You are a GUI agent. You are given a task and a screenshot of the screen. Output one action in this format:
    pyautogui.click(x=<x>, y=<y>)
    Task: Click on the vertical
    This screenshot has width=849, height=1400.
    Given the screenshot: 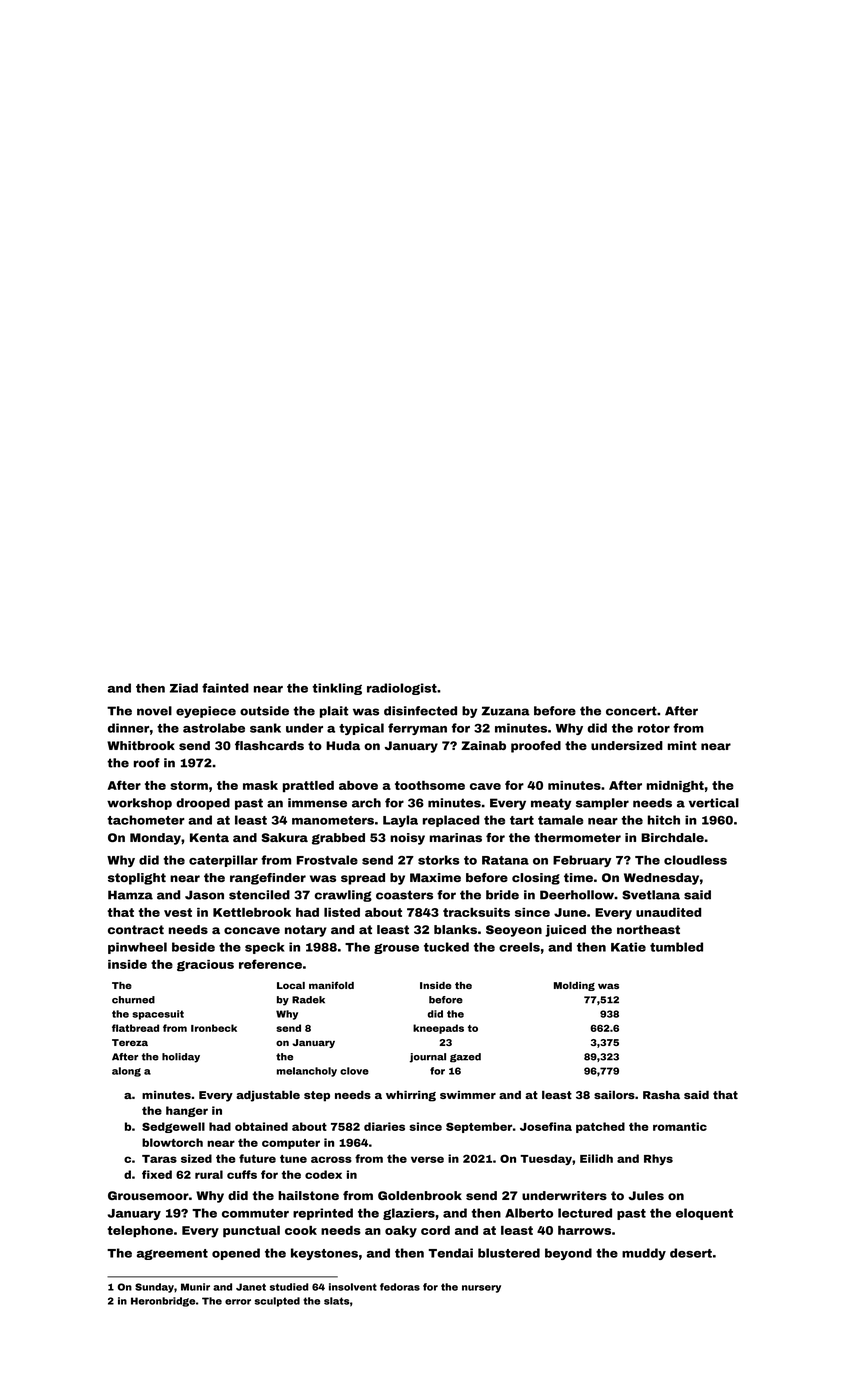 What is the action you would take?
    pyautogui.click(x=714, y=803)
